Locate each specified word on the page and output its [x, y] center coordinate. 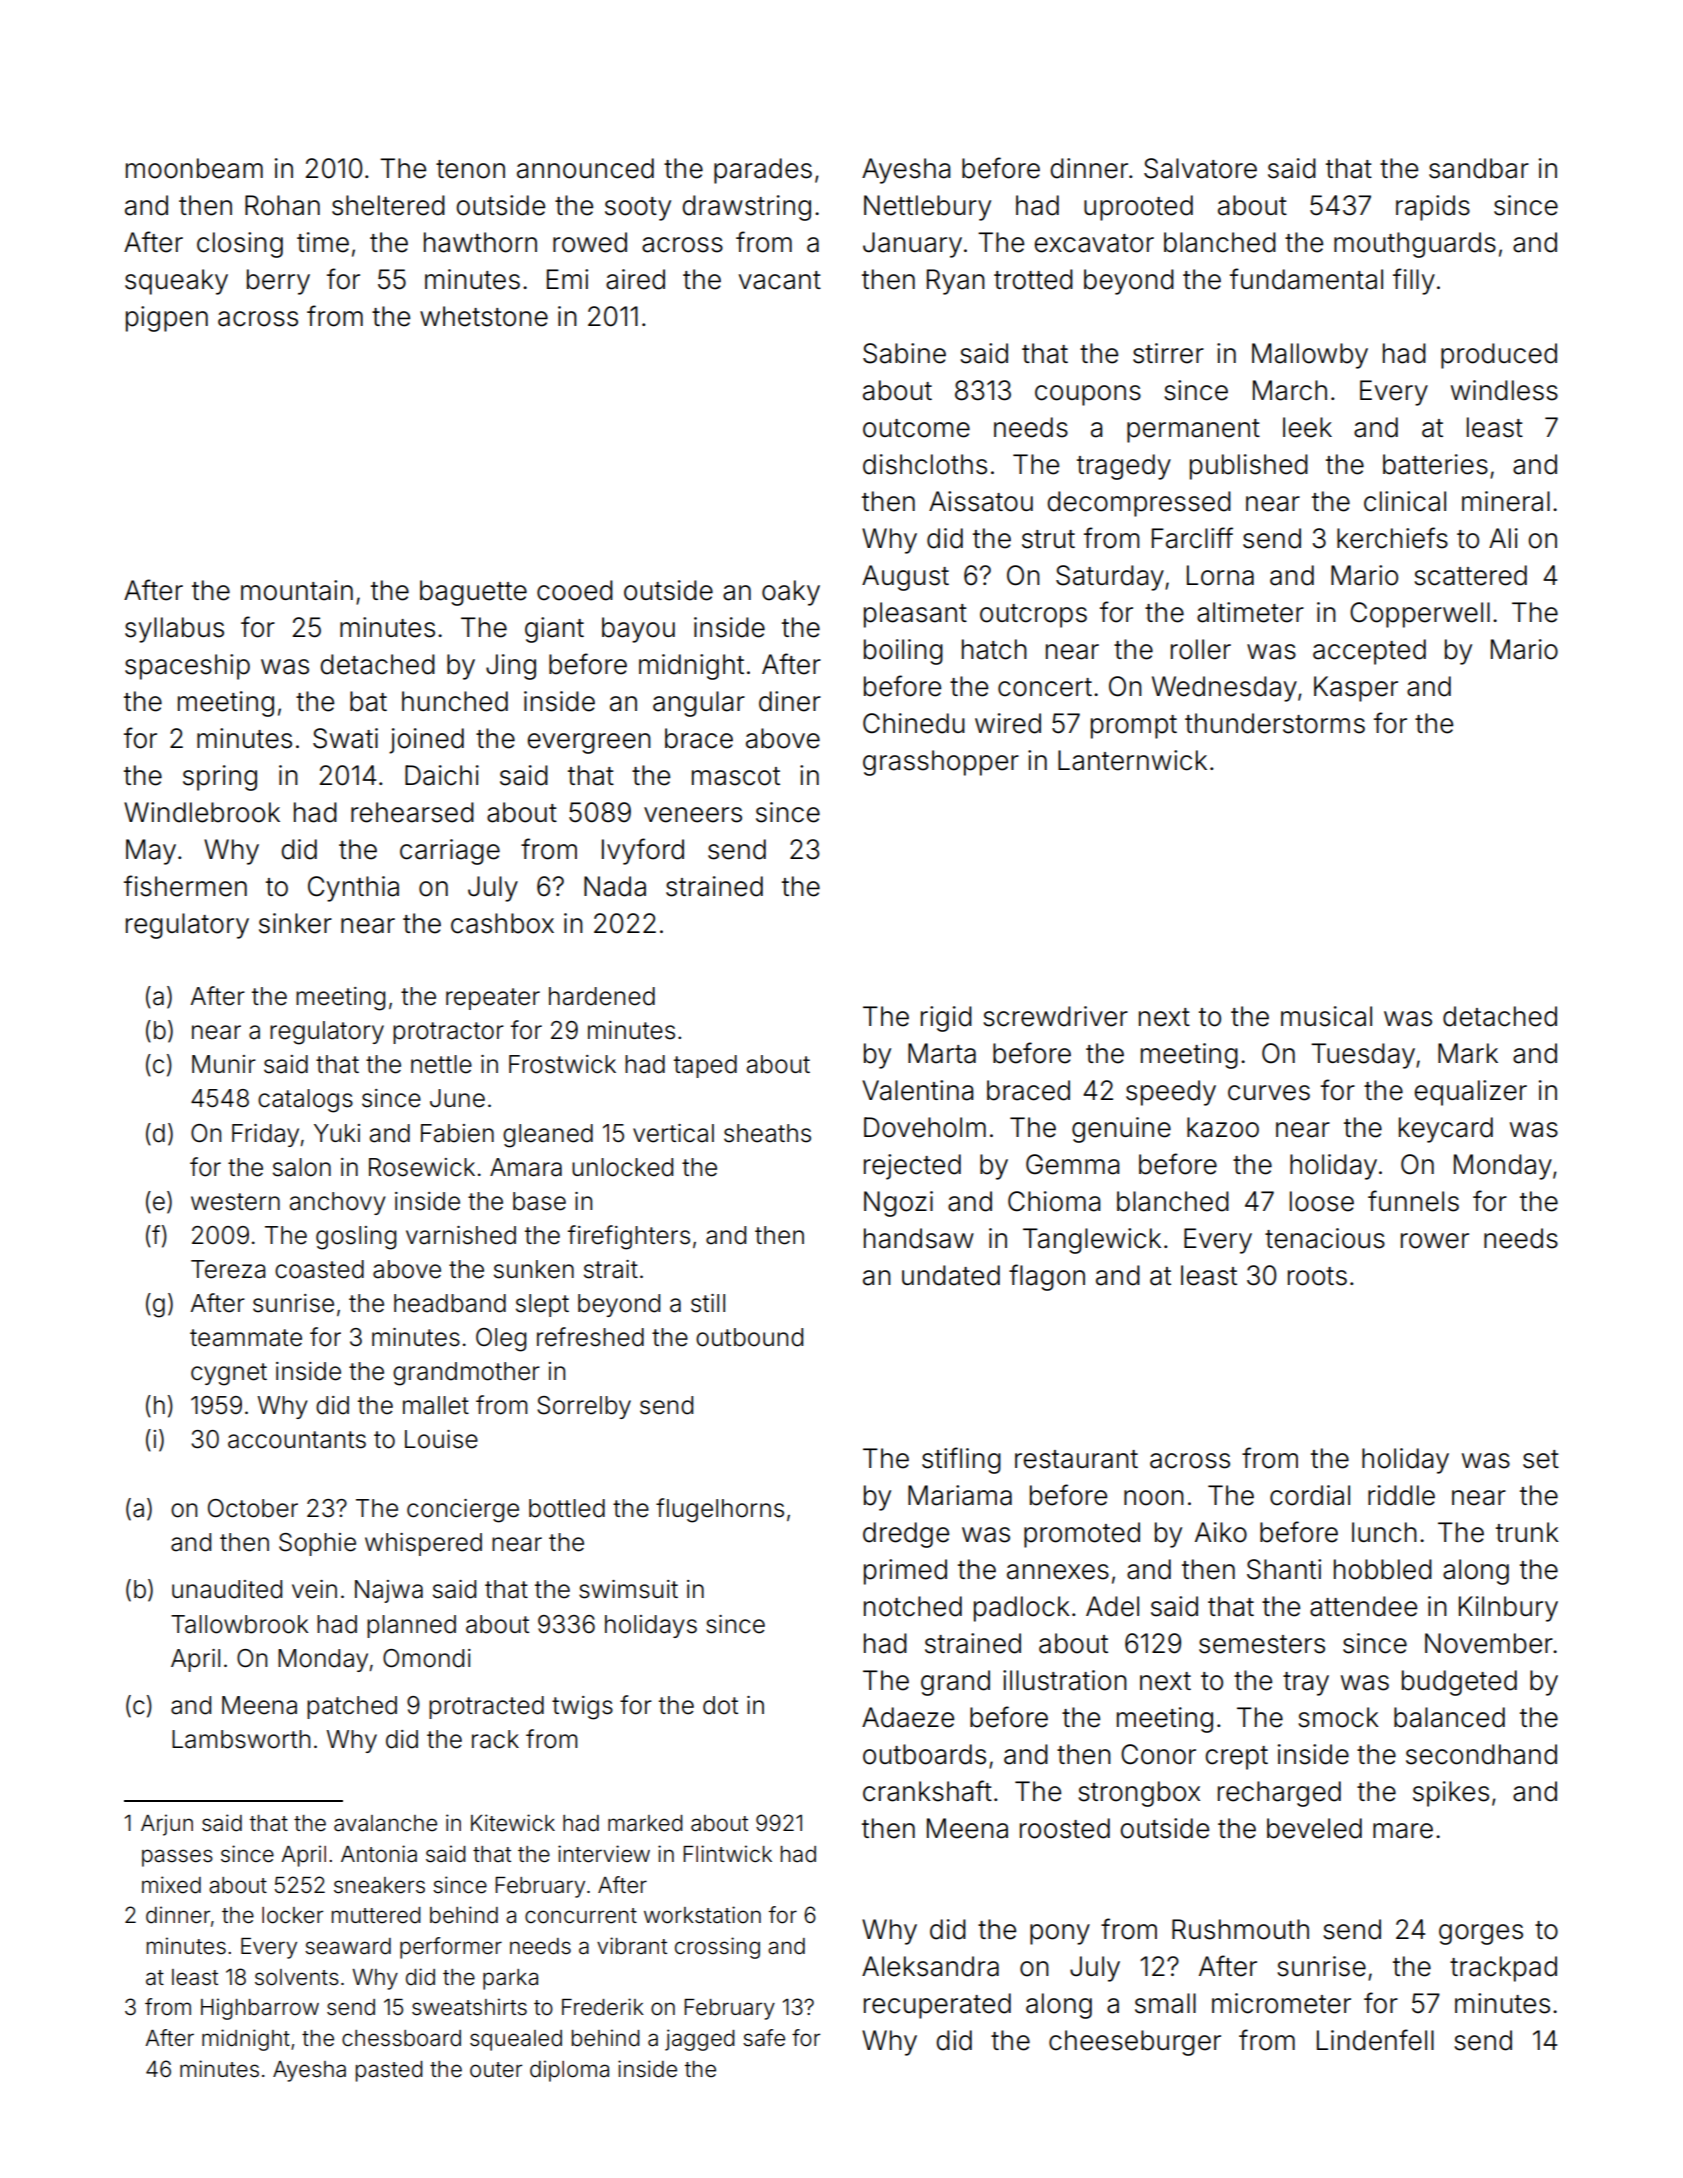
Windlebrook [202, 812]
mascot [736, 776]
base [539, 1201]
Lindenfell [1375, 2040]
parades [763, 171]
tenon [470, 169]
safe [764, 2038]
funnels [1413, 1201]
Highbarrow [260, 2009]
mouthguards [1415, 245]
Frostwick [562, 1064]
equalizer [1470, 1093]
